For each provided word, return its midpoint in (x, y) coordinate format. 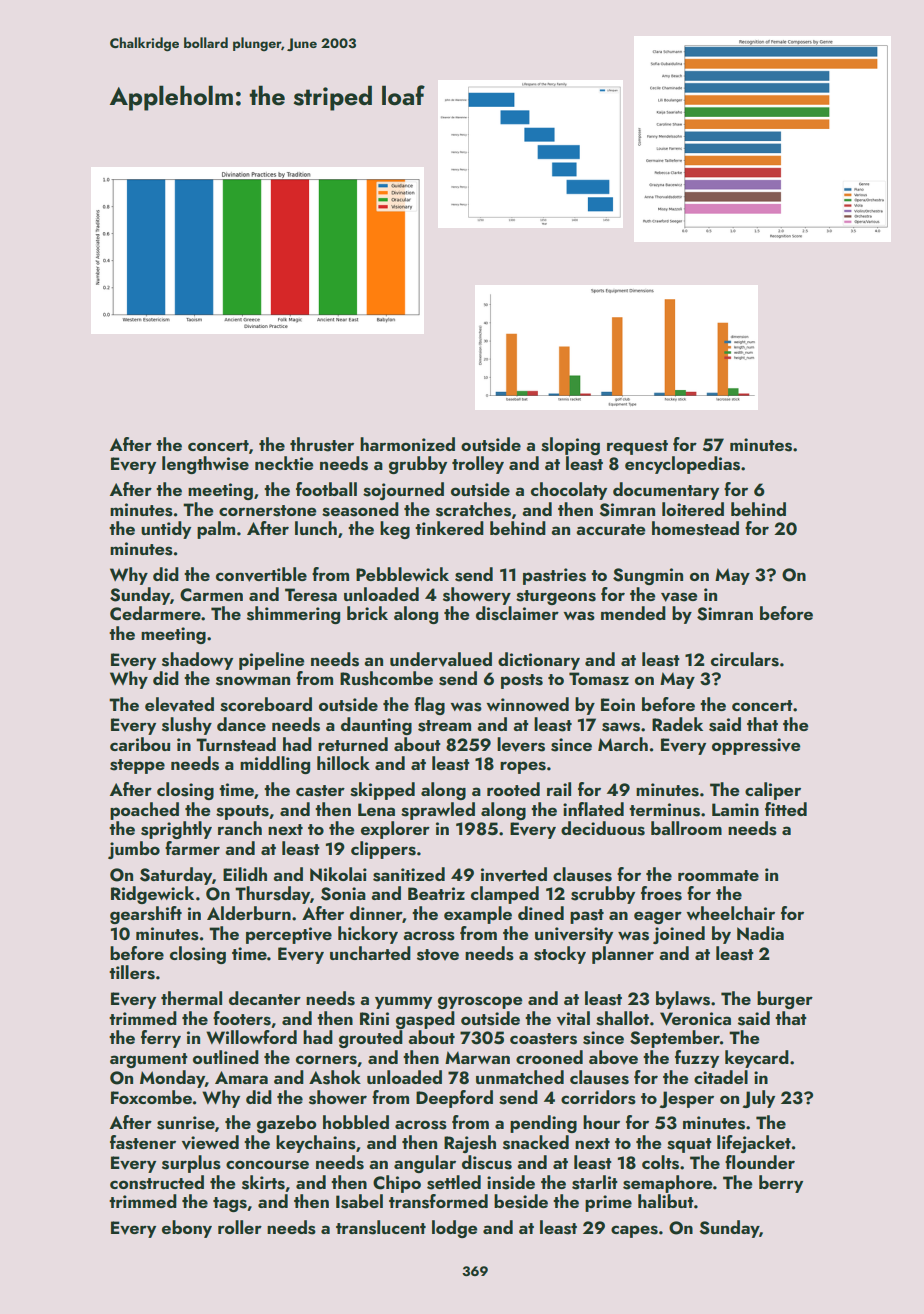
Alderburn (249, 913)
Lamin (735, 809)
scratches (473, 509)
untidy (166, 530)
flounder (760, 1162)
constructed (157, 1182)
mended (633, 613)
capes (634, 1231)
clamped (505, 895)
